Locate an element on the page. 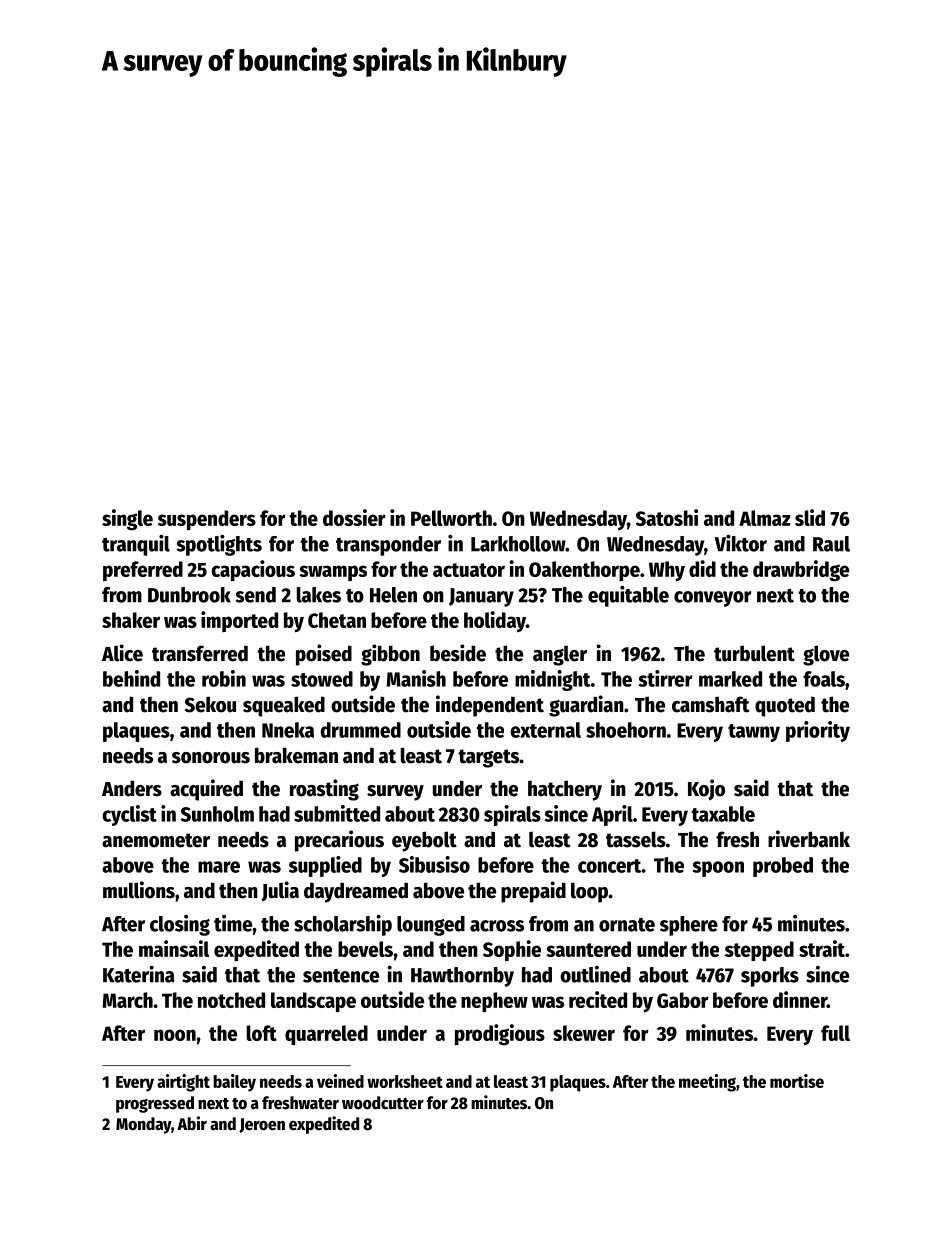  quarreled is located at coordinates (326, 1035).
